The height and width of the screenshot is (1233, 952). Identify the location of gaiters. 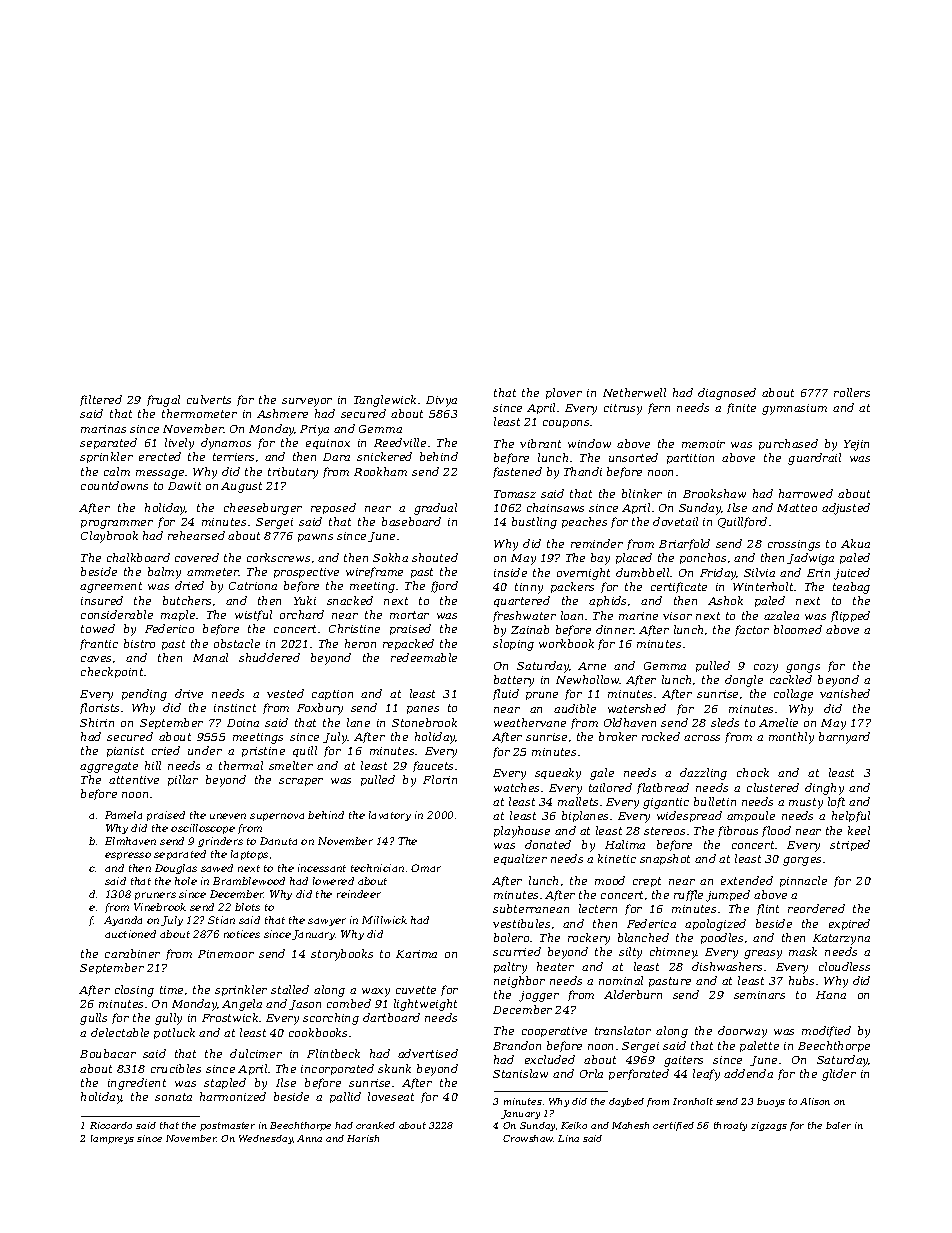
(683, 1061).
